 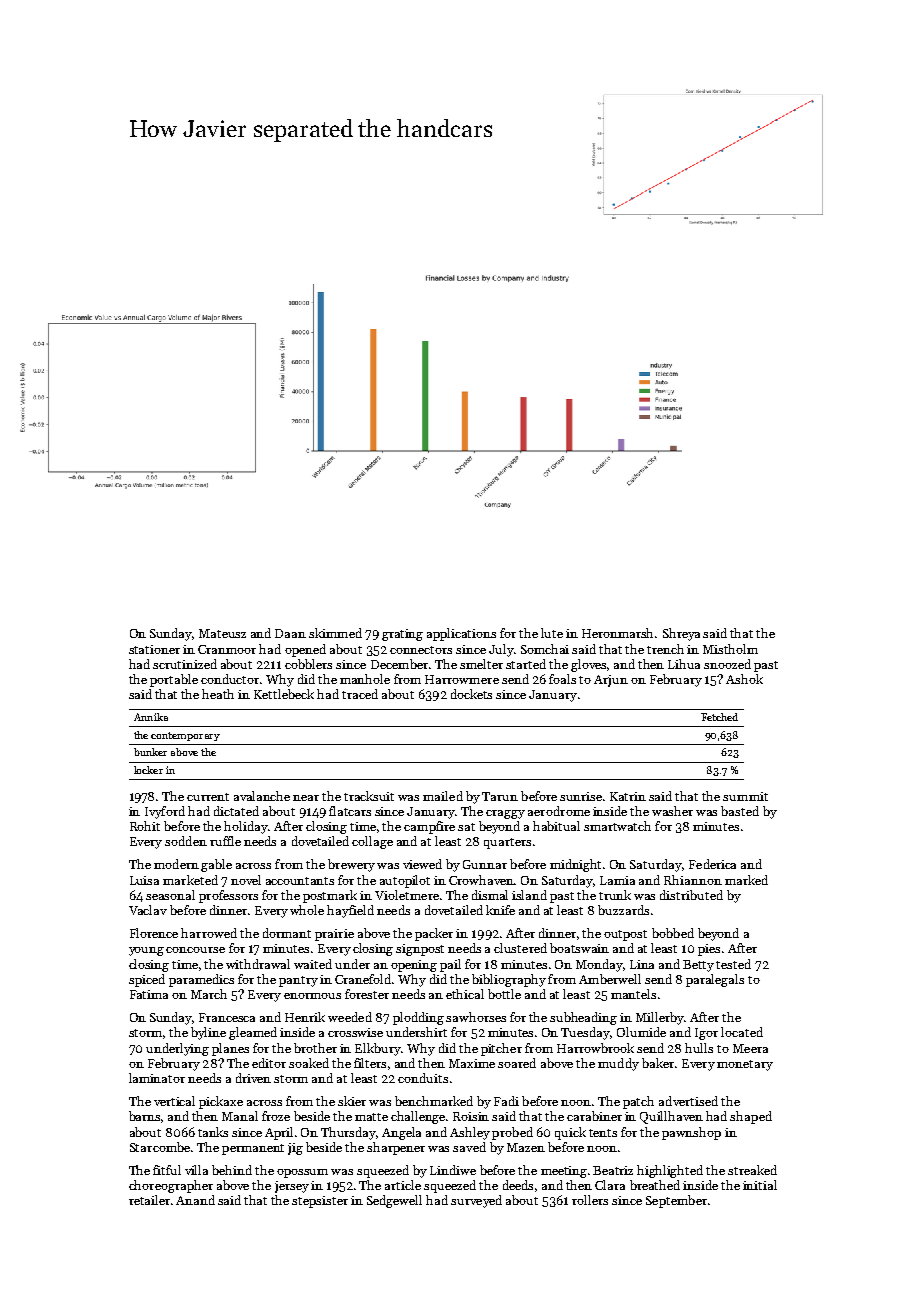 I want to click on smelter, so click(x=481, y=664).
